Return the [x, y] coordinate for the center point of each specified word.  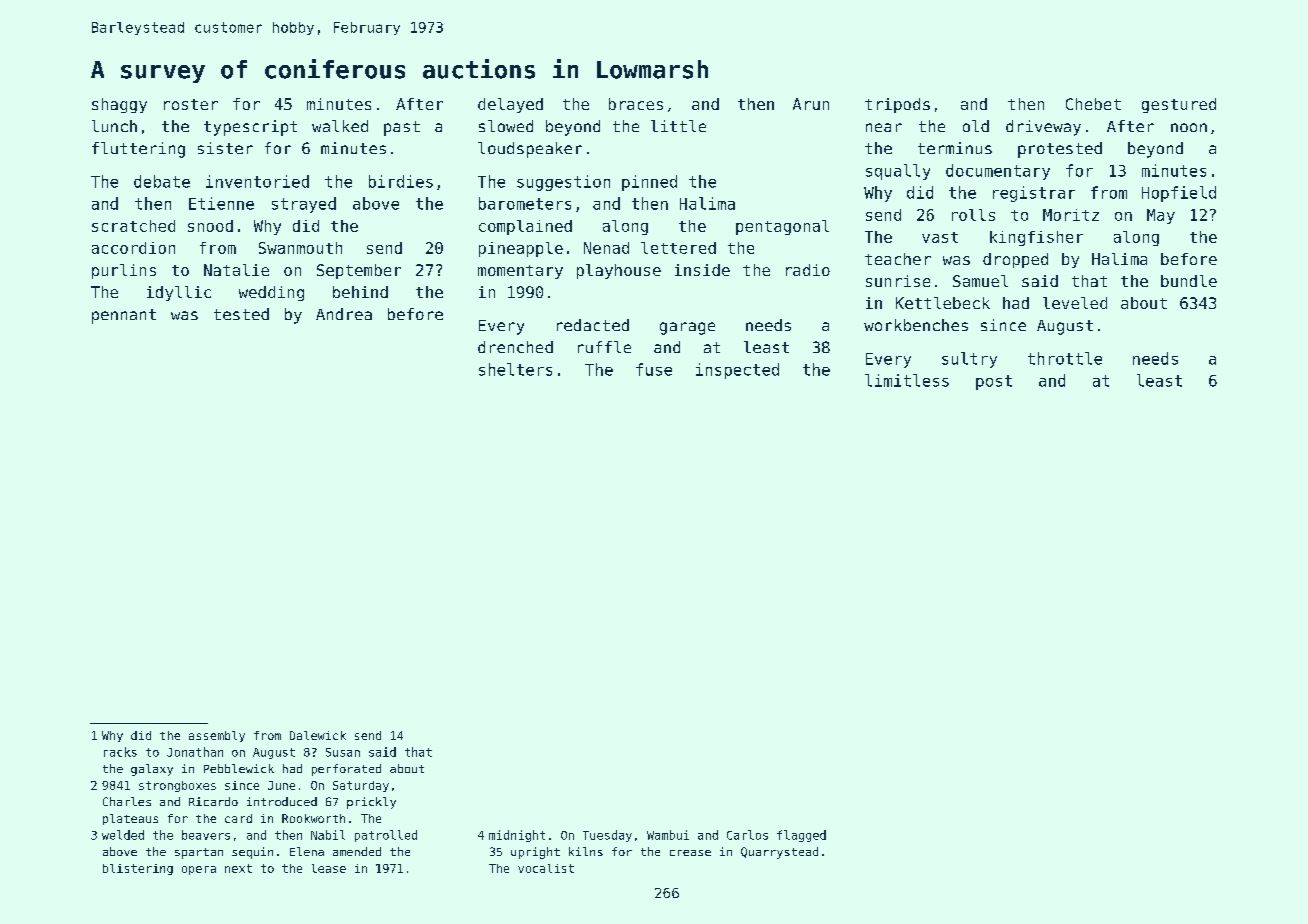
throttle [1065, 358]
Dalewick [318, 735]
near [884, 127]
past [402, 128]
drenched [515, 347]
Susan [343, 752]
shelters [515, 369]
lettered [678, 248]
